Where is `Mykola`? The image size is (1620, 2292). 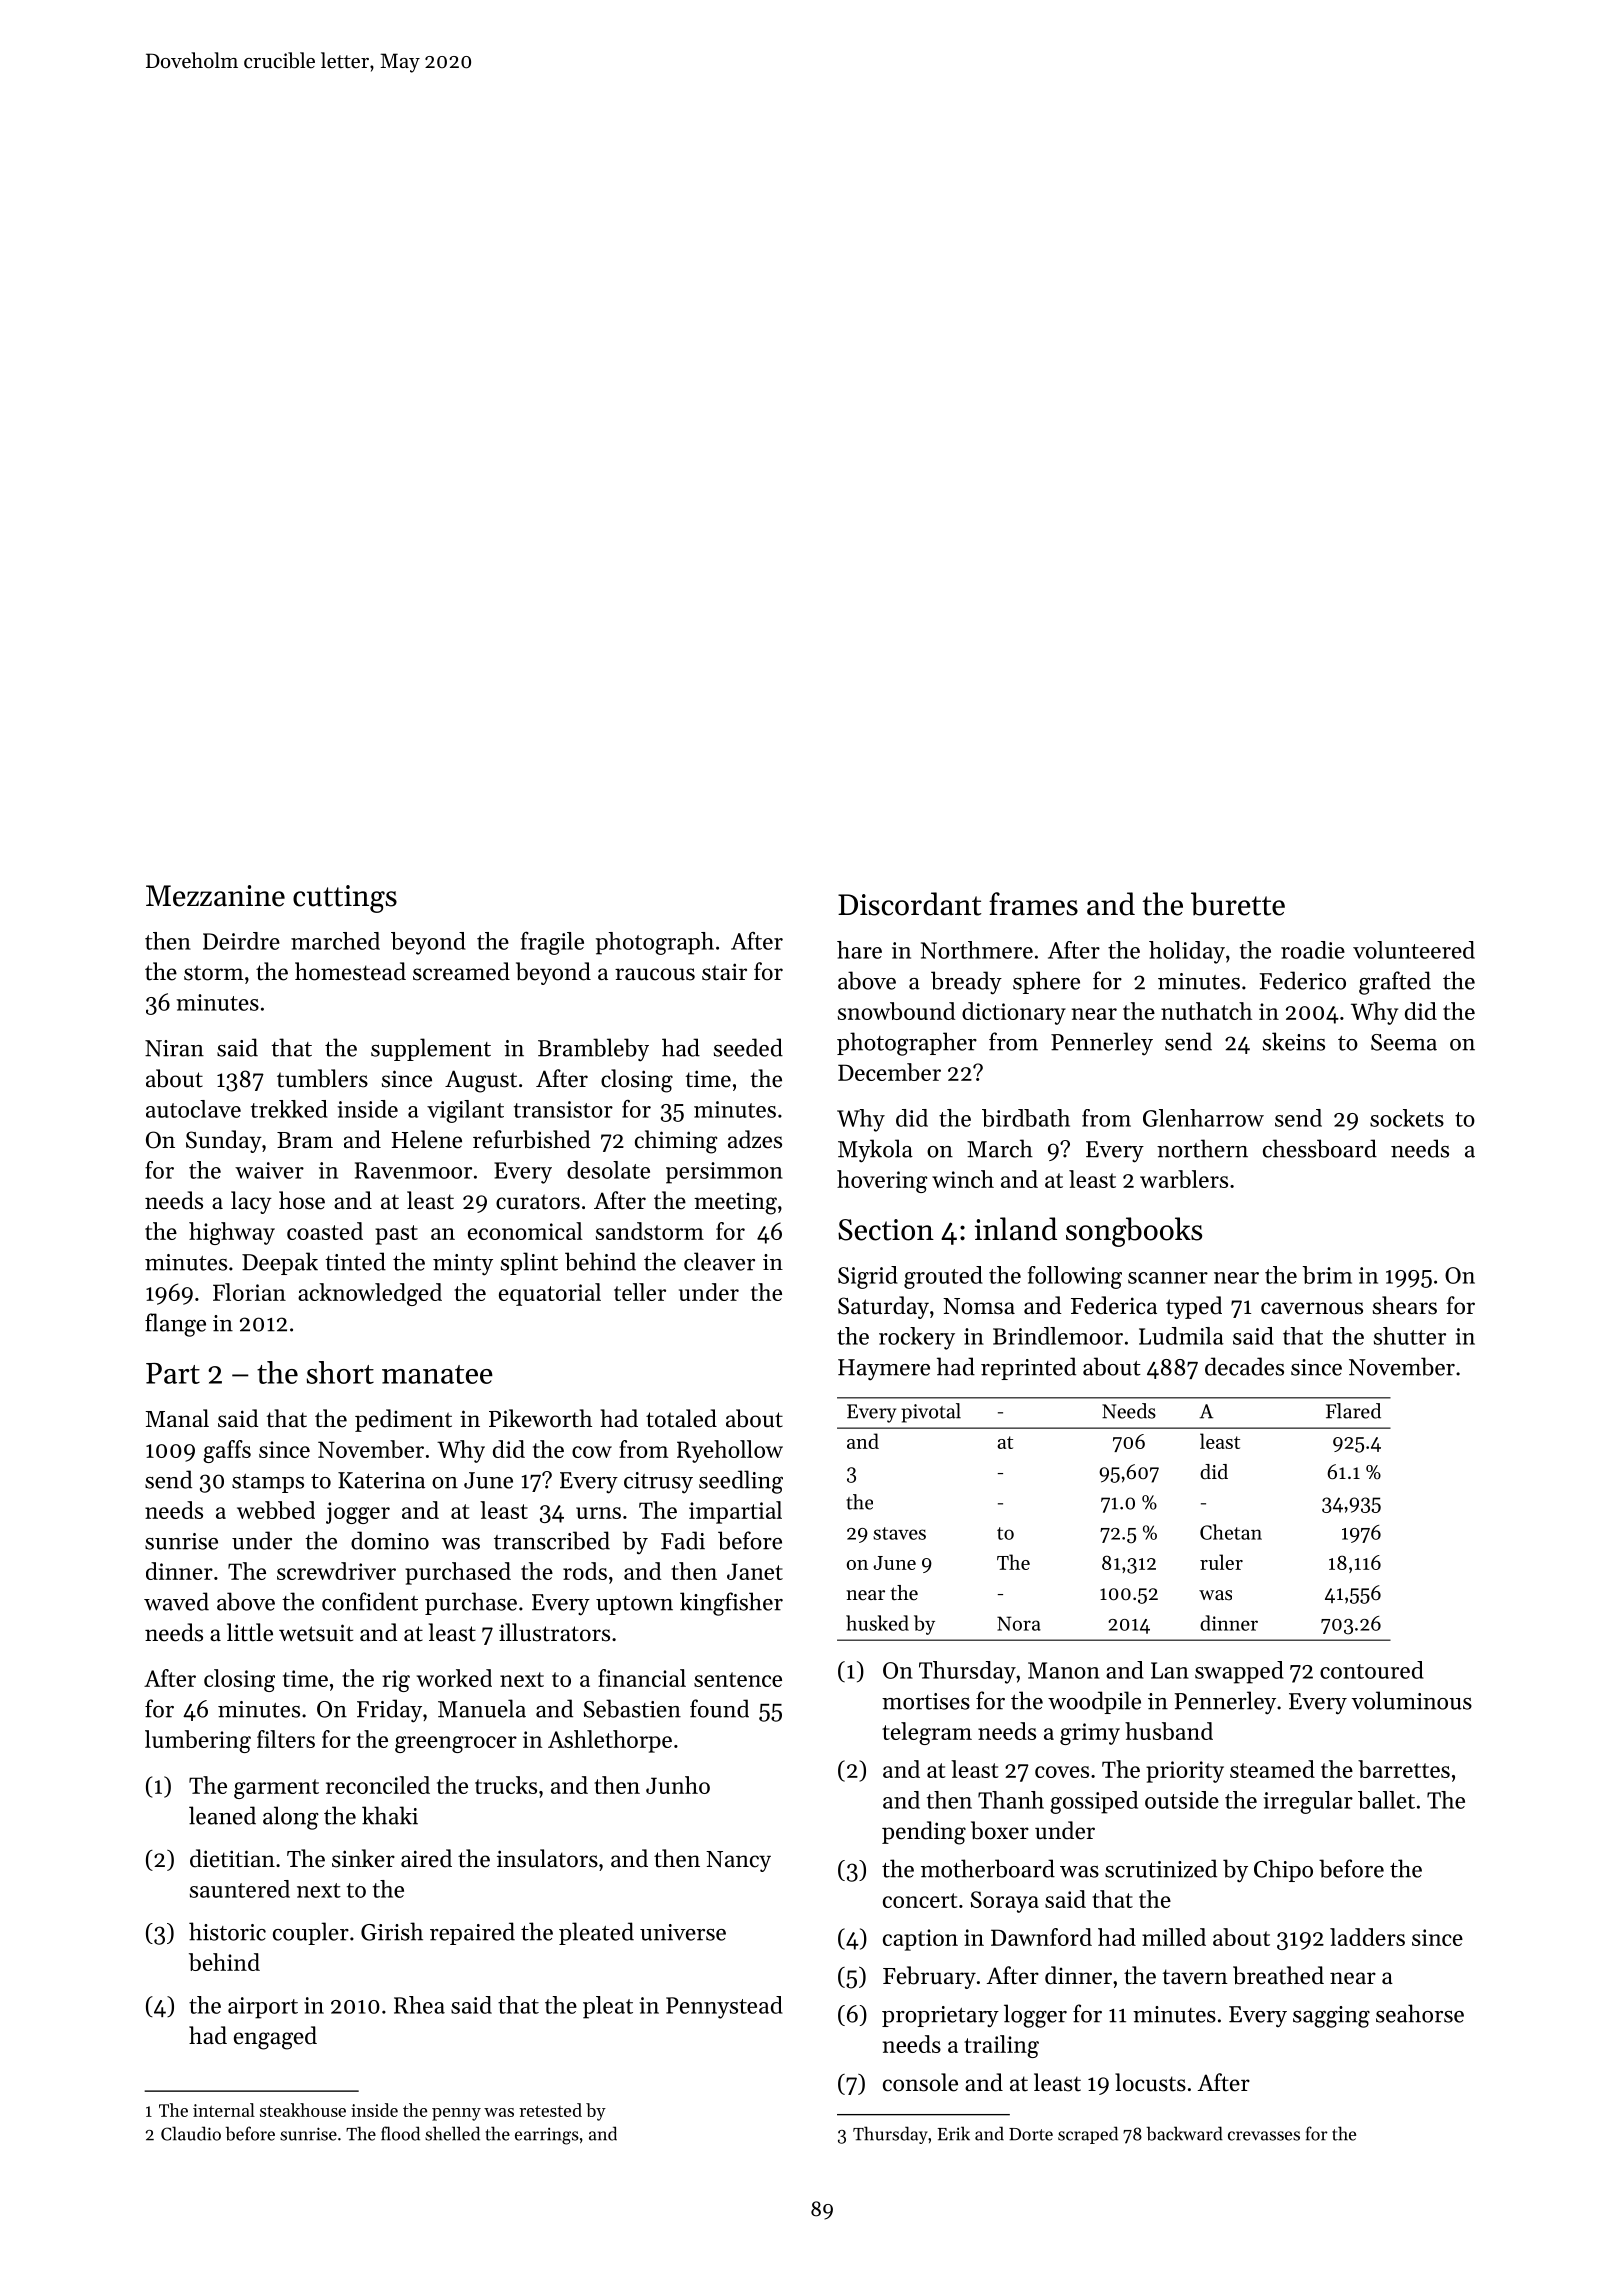
Mykola is located at coordinates (875, 1151).
